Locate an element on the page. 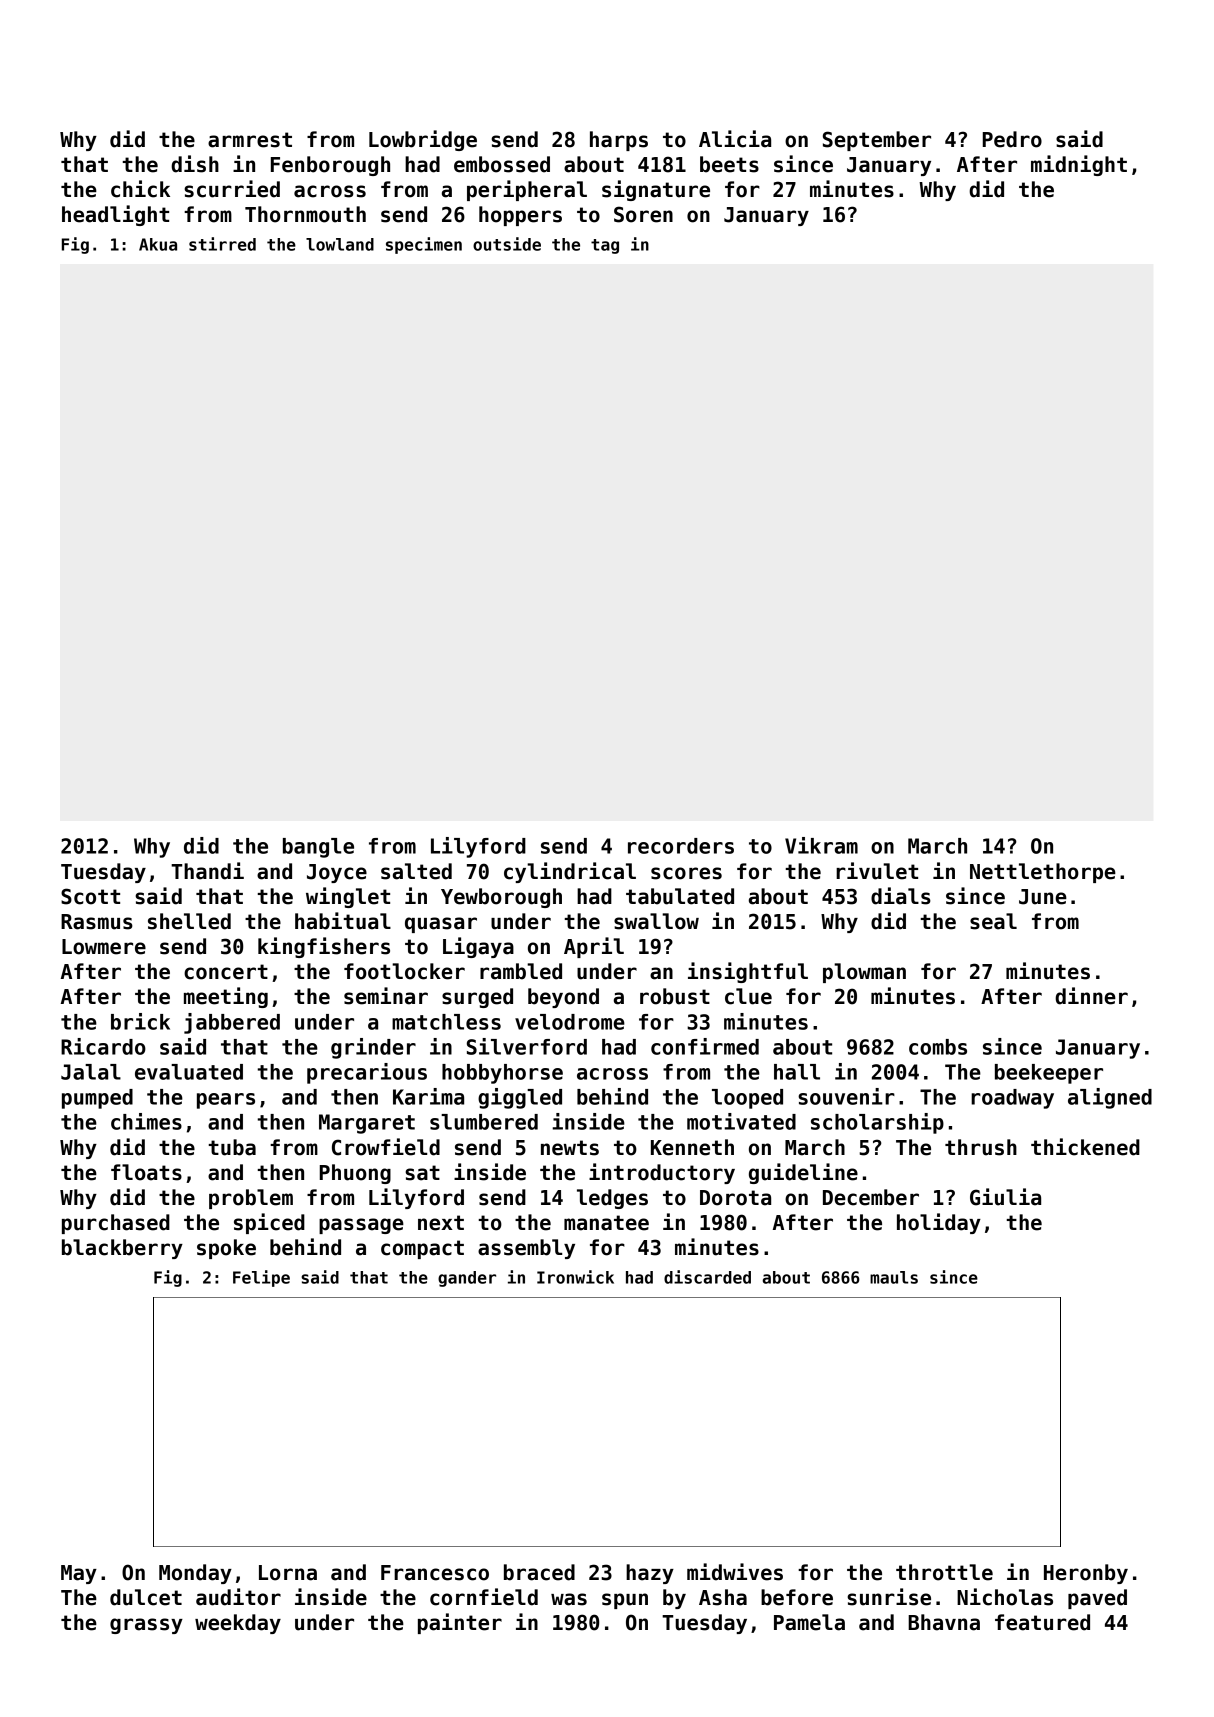  harps is located at coordinates (619, 141).
